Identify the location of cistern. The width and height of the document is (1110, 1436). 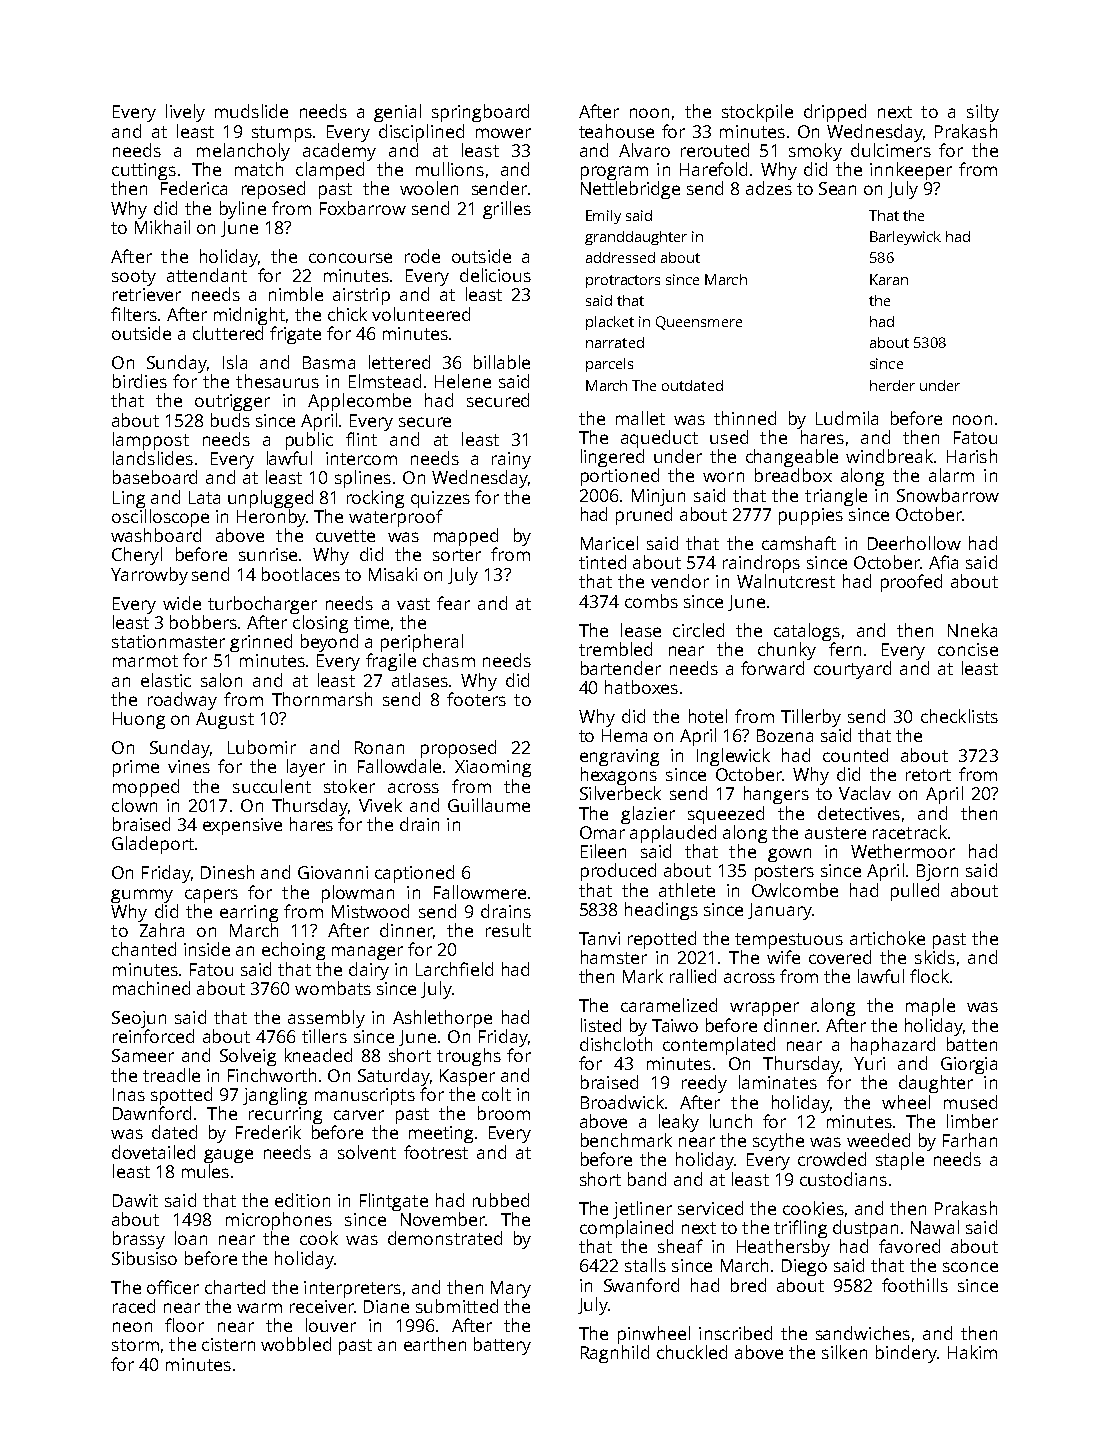
(228, 1344).
